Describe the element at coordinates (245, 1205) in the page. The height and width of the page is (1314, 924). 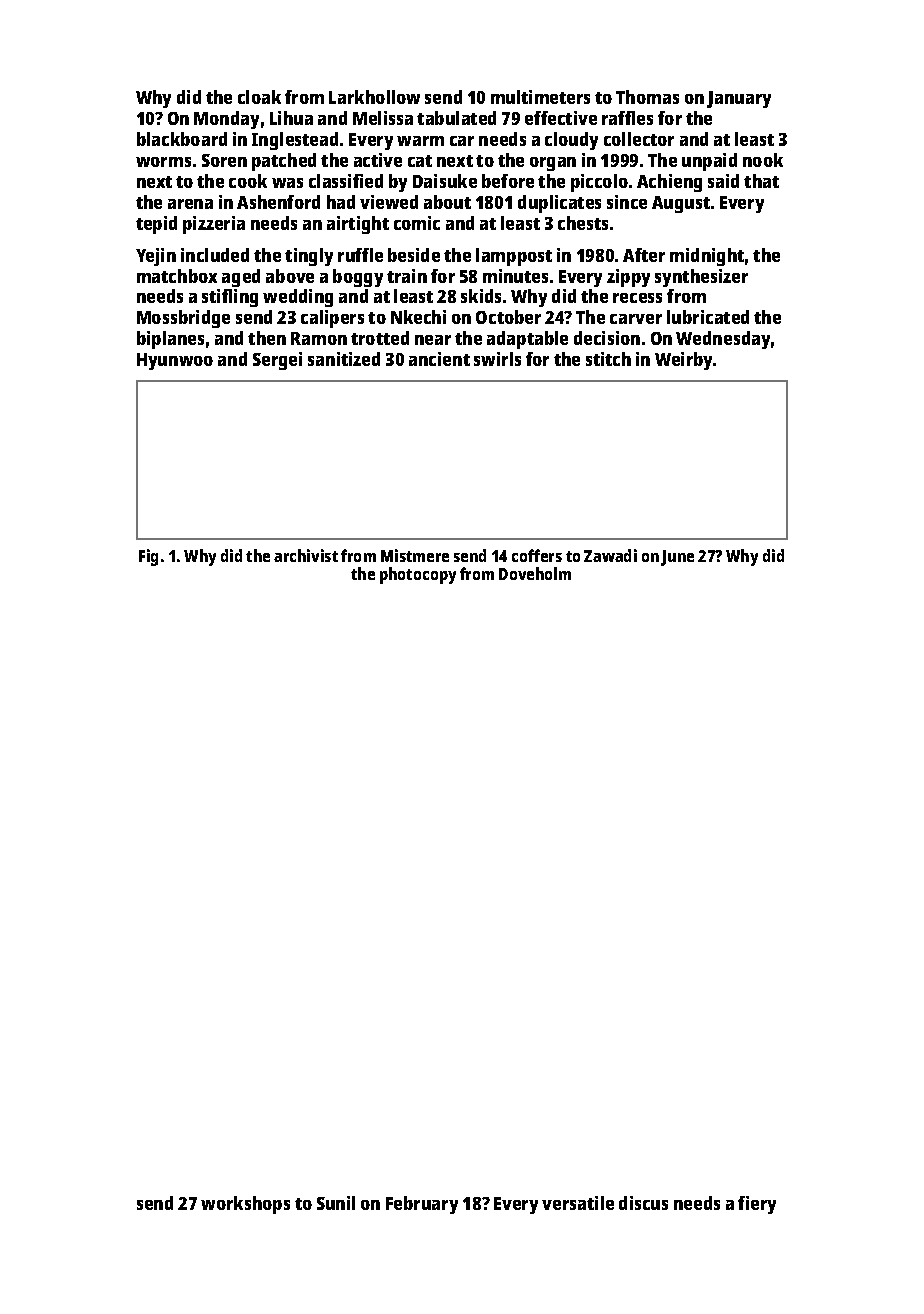
I see `workshops` at that location.
